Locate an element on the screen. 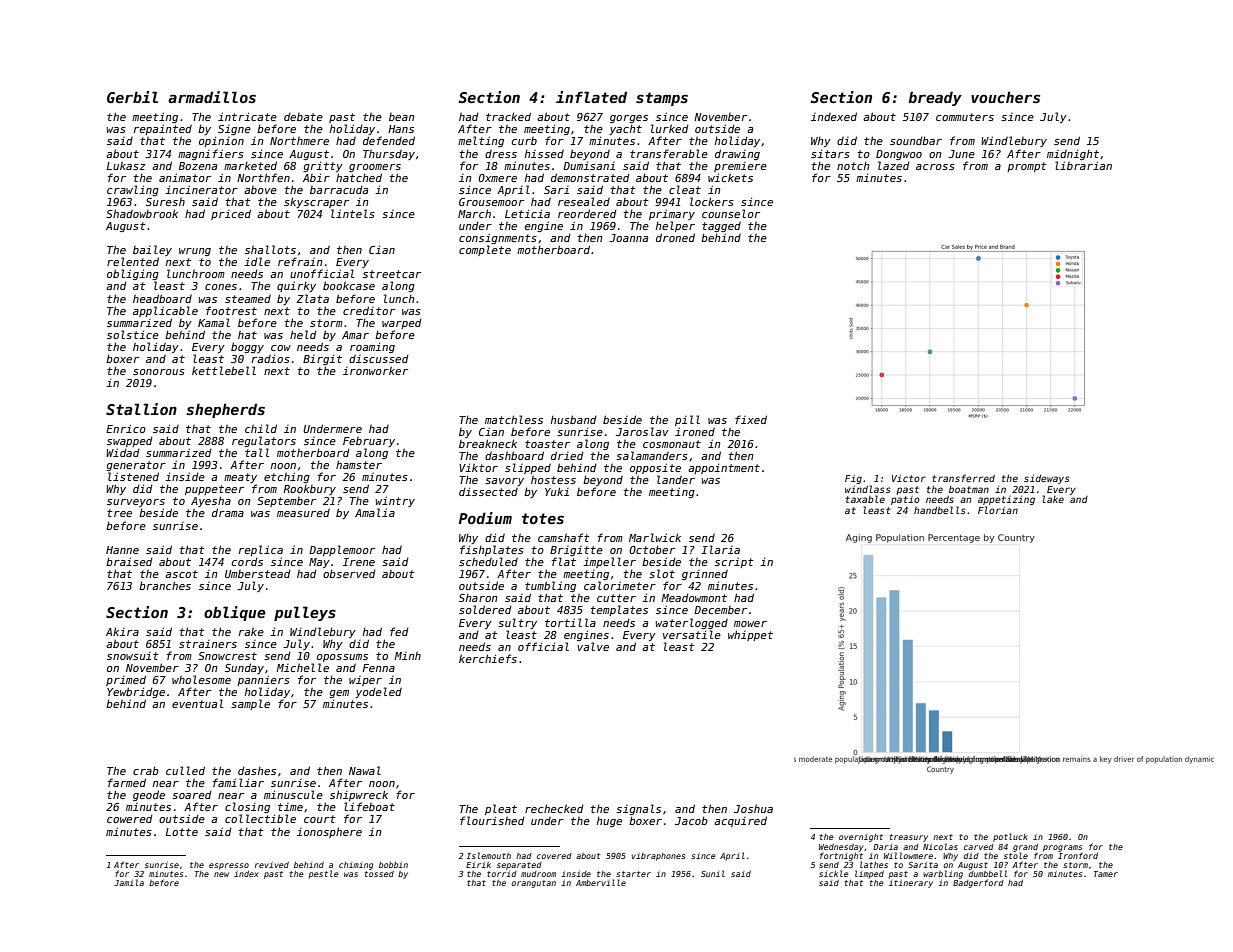  primed is located at coordinates (126, 680).
